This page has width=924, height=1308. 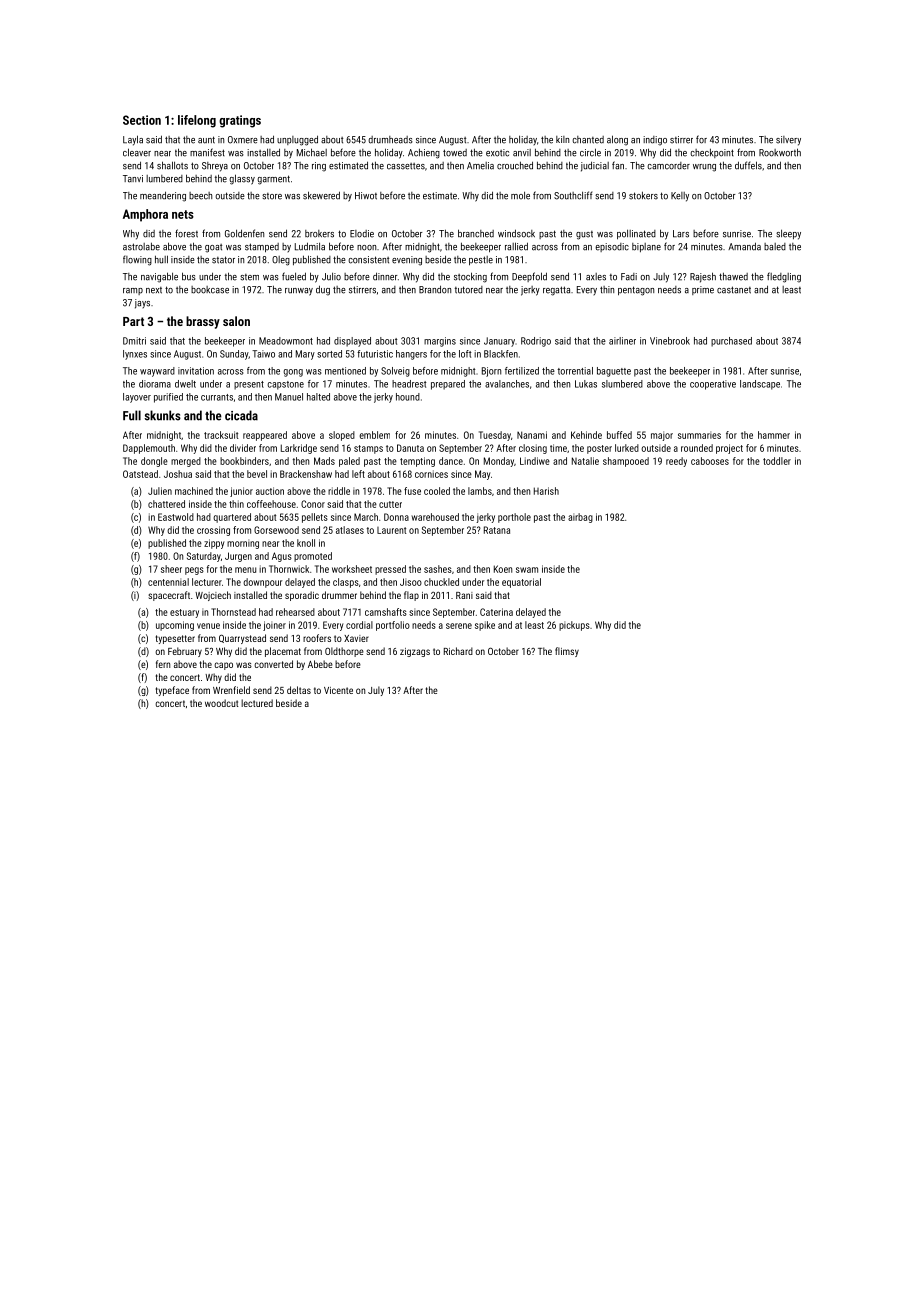 What do you see at coordinates (495, 436) in the page?
I see `Tuesday` at bounding box center [495, 436].
